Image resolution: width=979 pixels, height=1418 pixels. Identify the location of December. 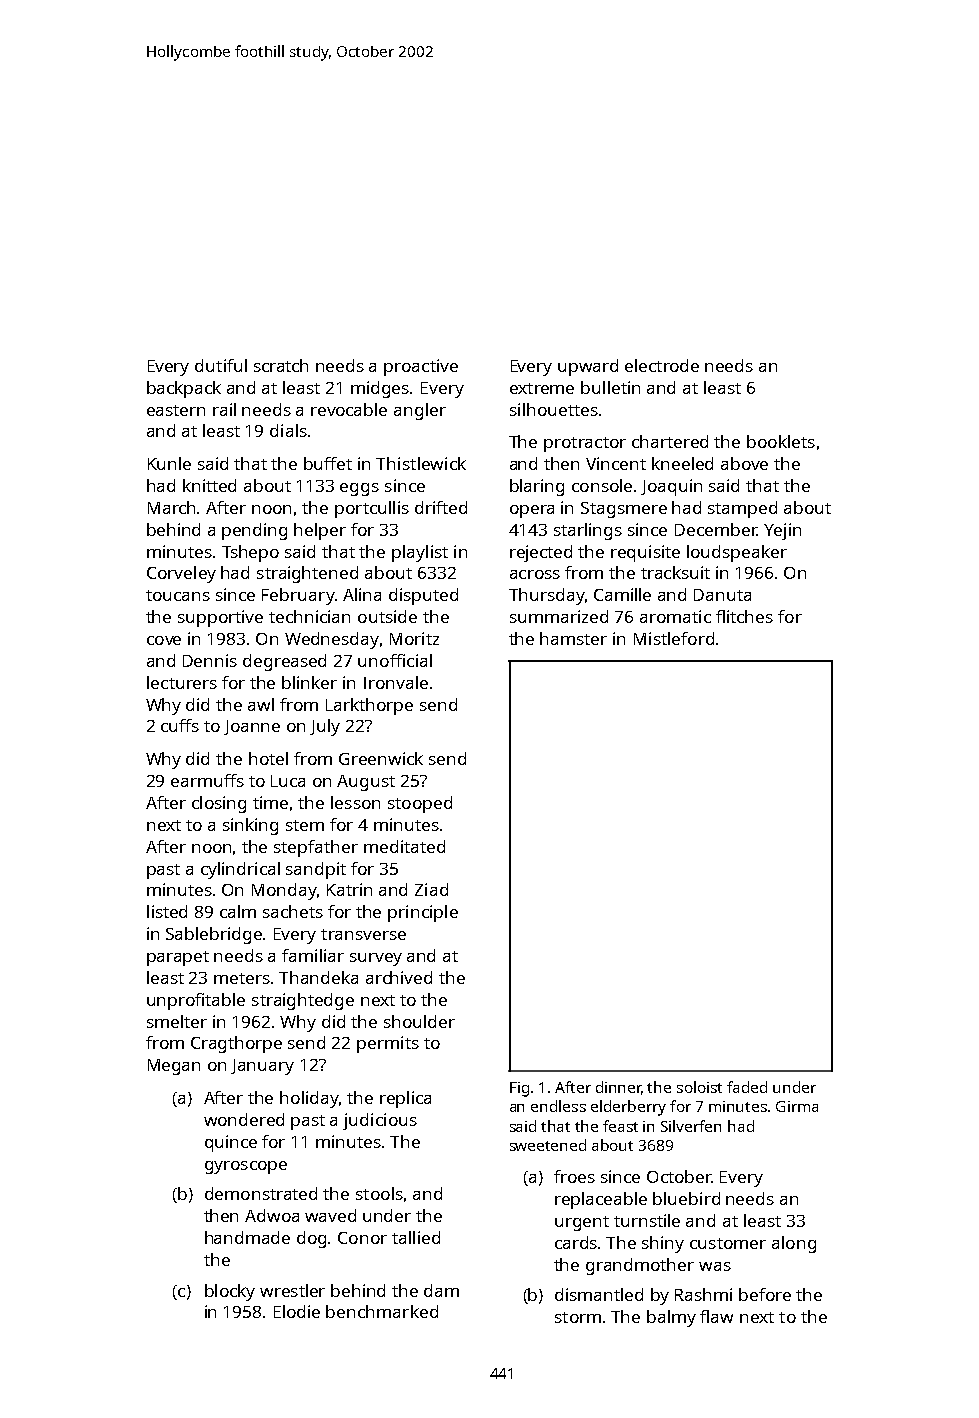
(716, 529).
